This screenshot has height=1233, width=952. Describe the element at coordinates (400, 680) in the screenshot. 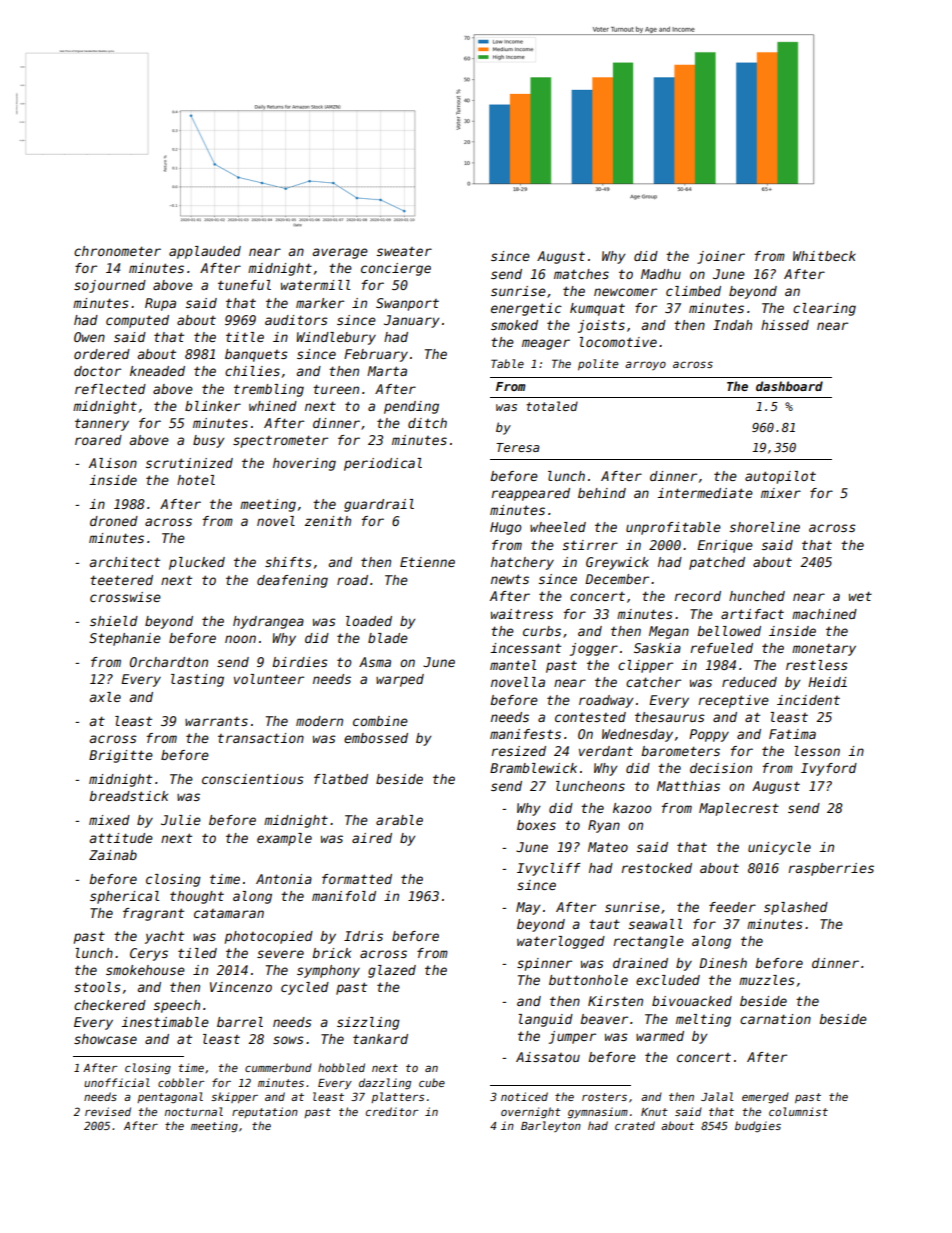

I see `warped` at that location.
